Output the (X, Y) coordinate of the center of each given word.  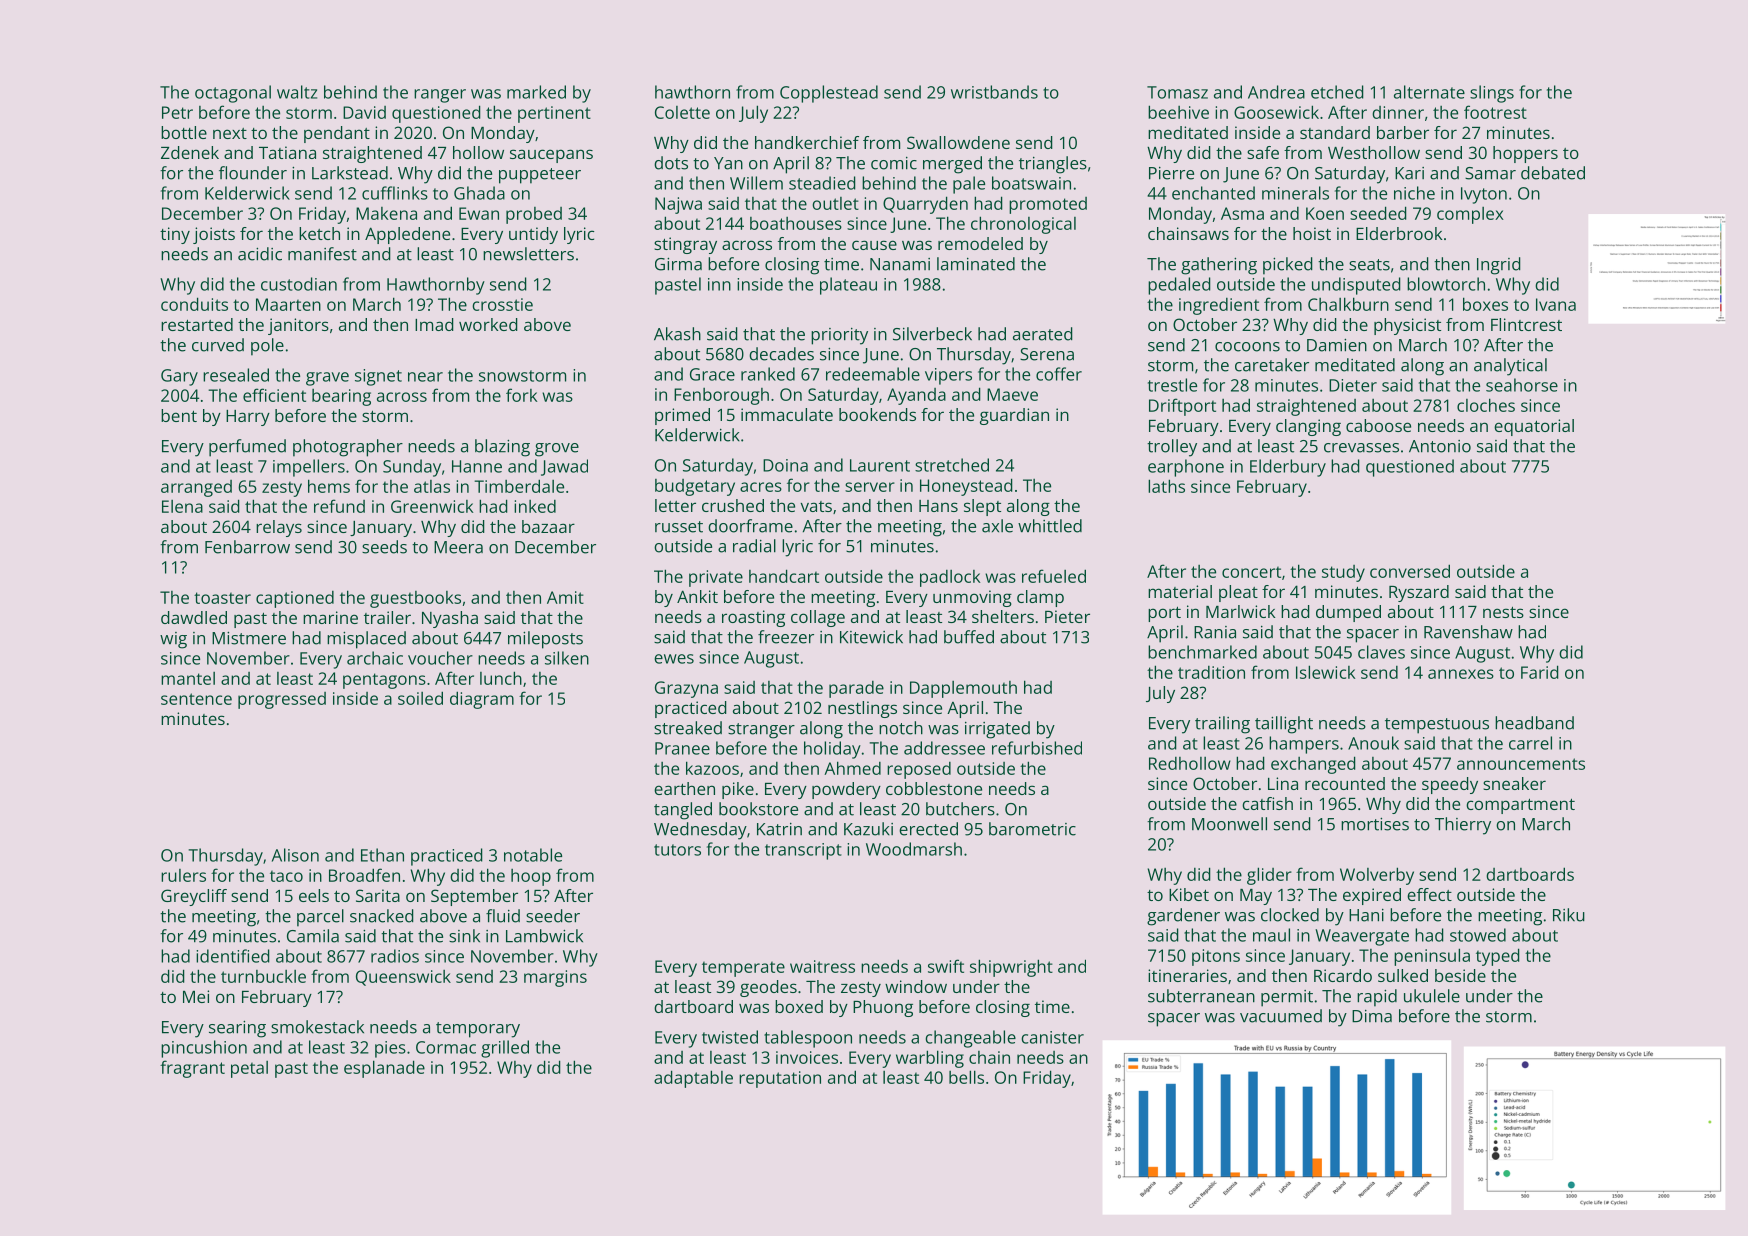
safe (1263, 152)
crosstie (502, 304)
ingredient (1219, 306)
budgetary (695, 487)
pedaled (1179, 286)
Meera (458, 547)
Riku (1569, 915)
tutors (677, 850)
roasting (753, 618)
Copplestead (829, 94)
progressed (282, 700)
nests (1503, 612)
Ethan (382, 855)
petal (249, 1069)
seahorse (1522, 385)
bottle (184, 132)
